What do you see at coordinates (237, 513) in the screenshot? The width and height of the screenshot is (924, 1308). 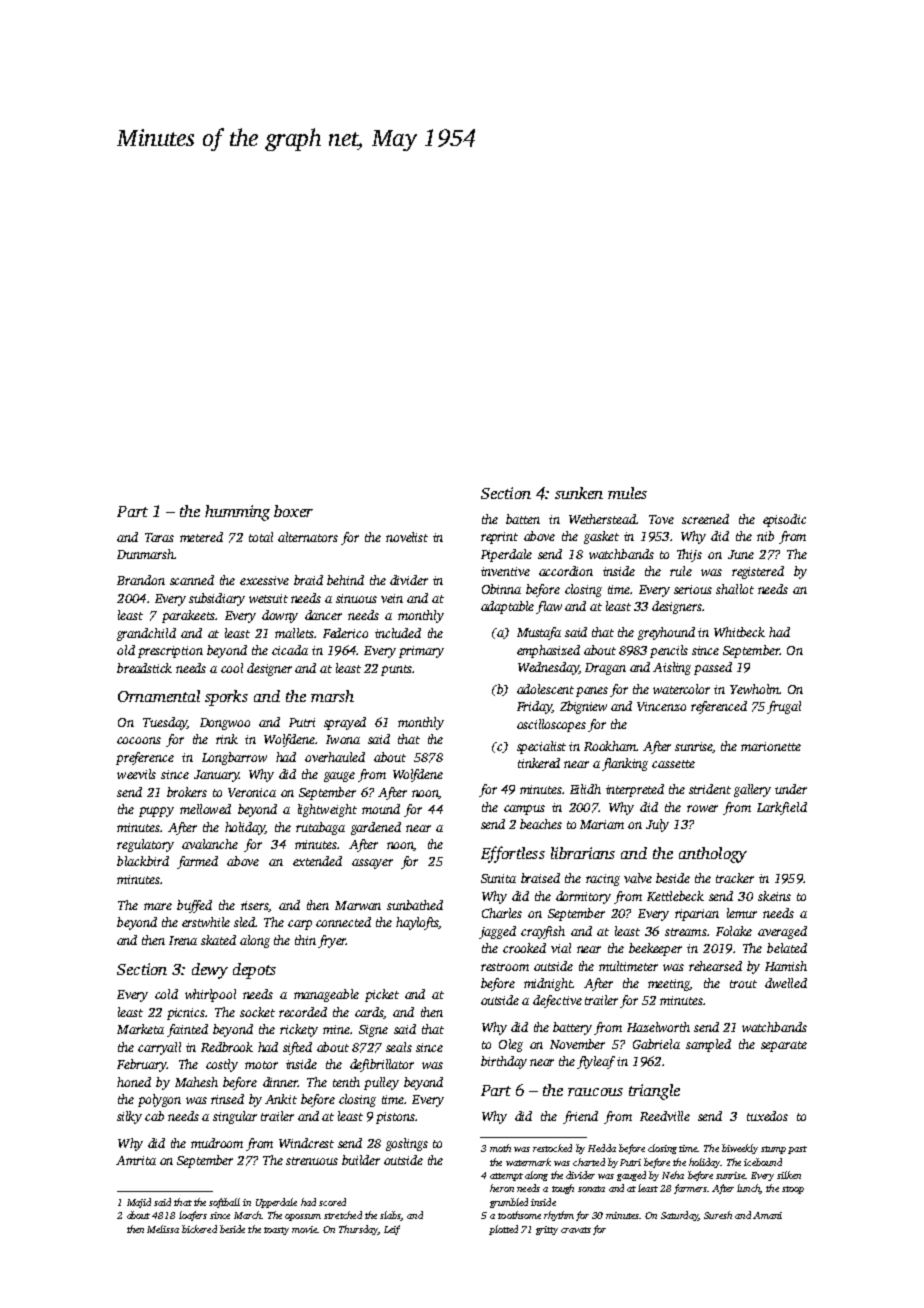 I see `humming` at bounding box center [237, 513].
